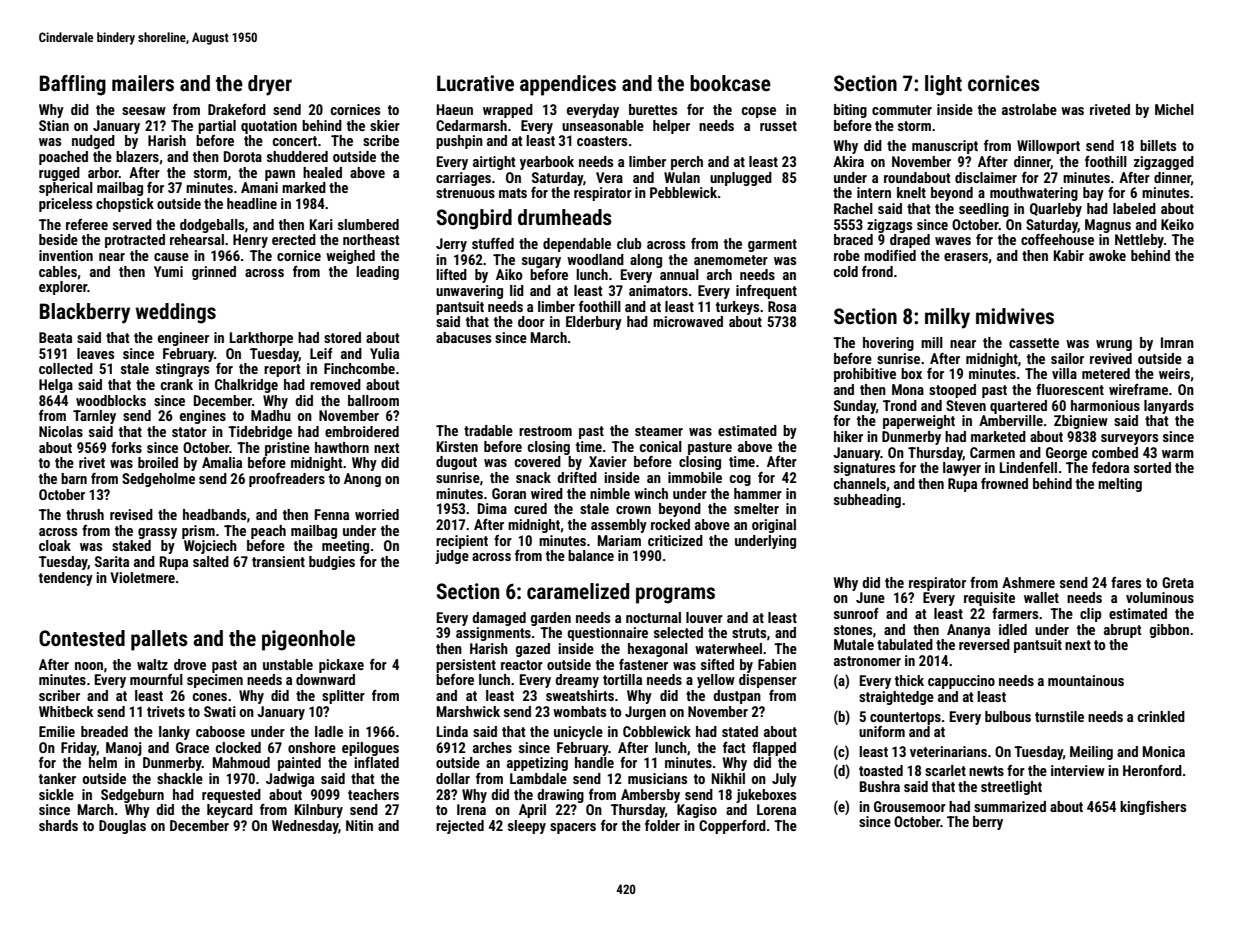 This screenshot has width=1233, height=952. I want to click on bookcase, so click(730, 83).
